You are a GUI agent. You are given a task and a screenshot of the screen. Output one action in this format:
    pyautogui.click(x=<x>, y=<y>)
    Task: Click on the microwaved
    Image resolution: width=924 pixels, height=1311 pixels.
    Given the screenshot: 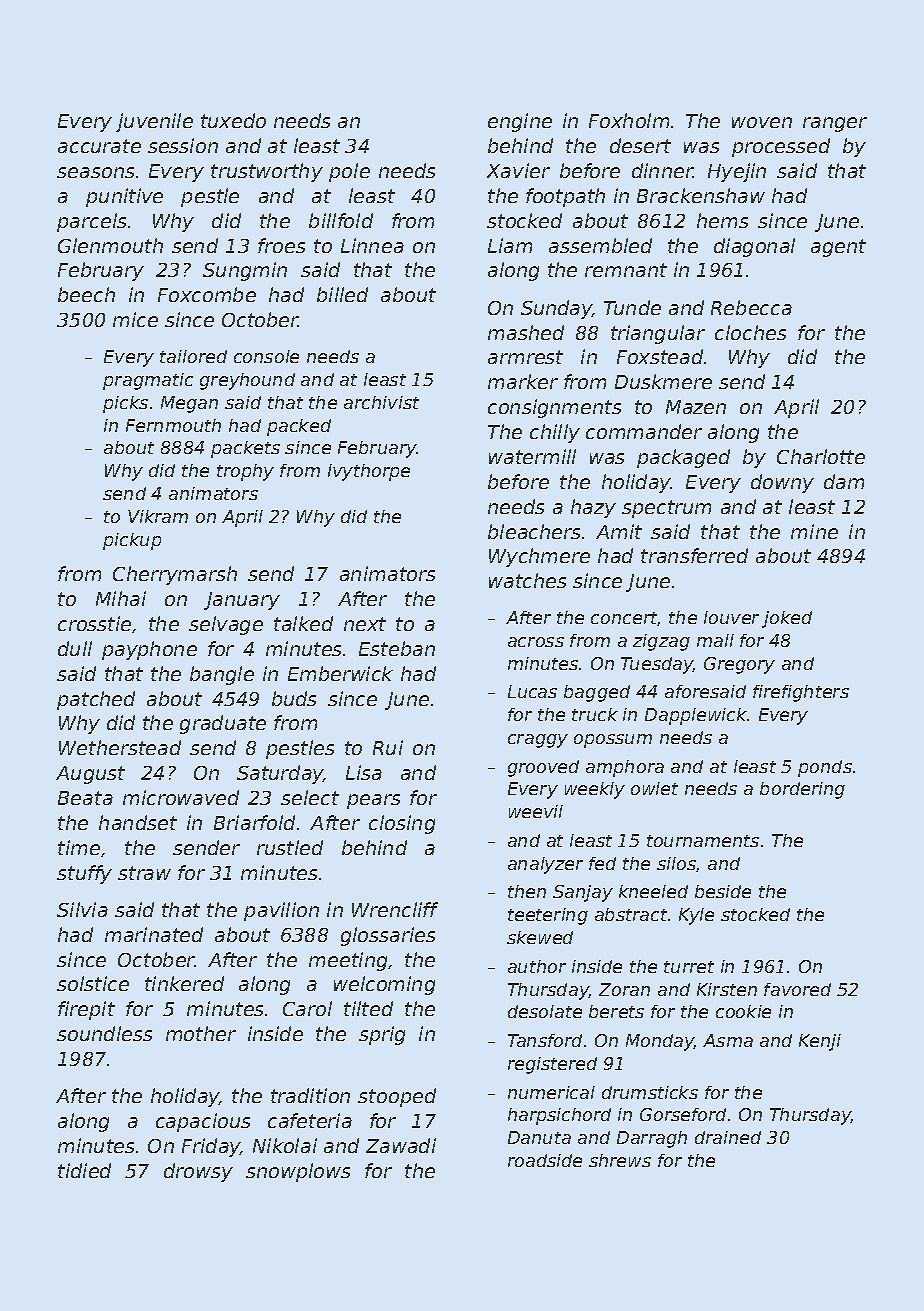 What is the action you would take?
    pyautogui.click(x=181, y=797)
